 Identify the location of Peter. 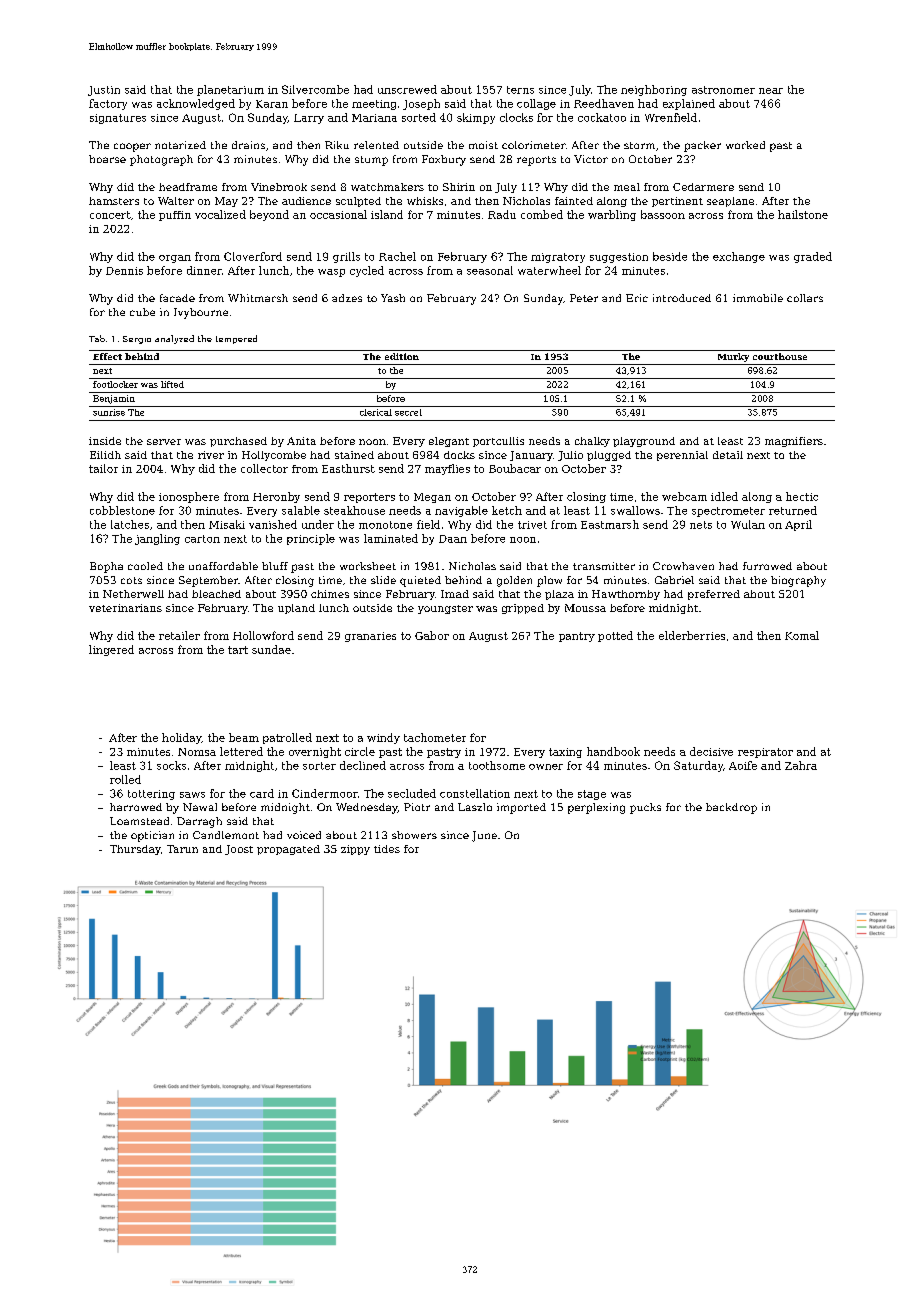
(584, 298).
